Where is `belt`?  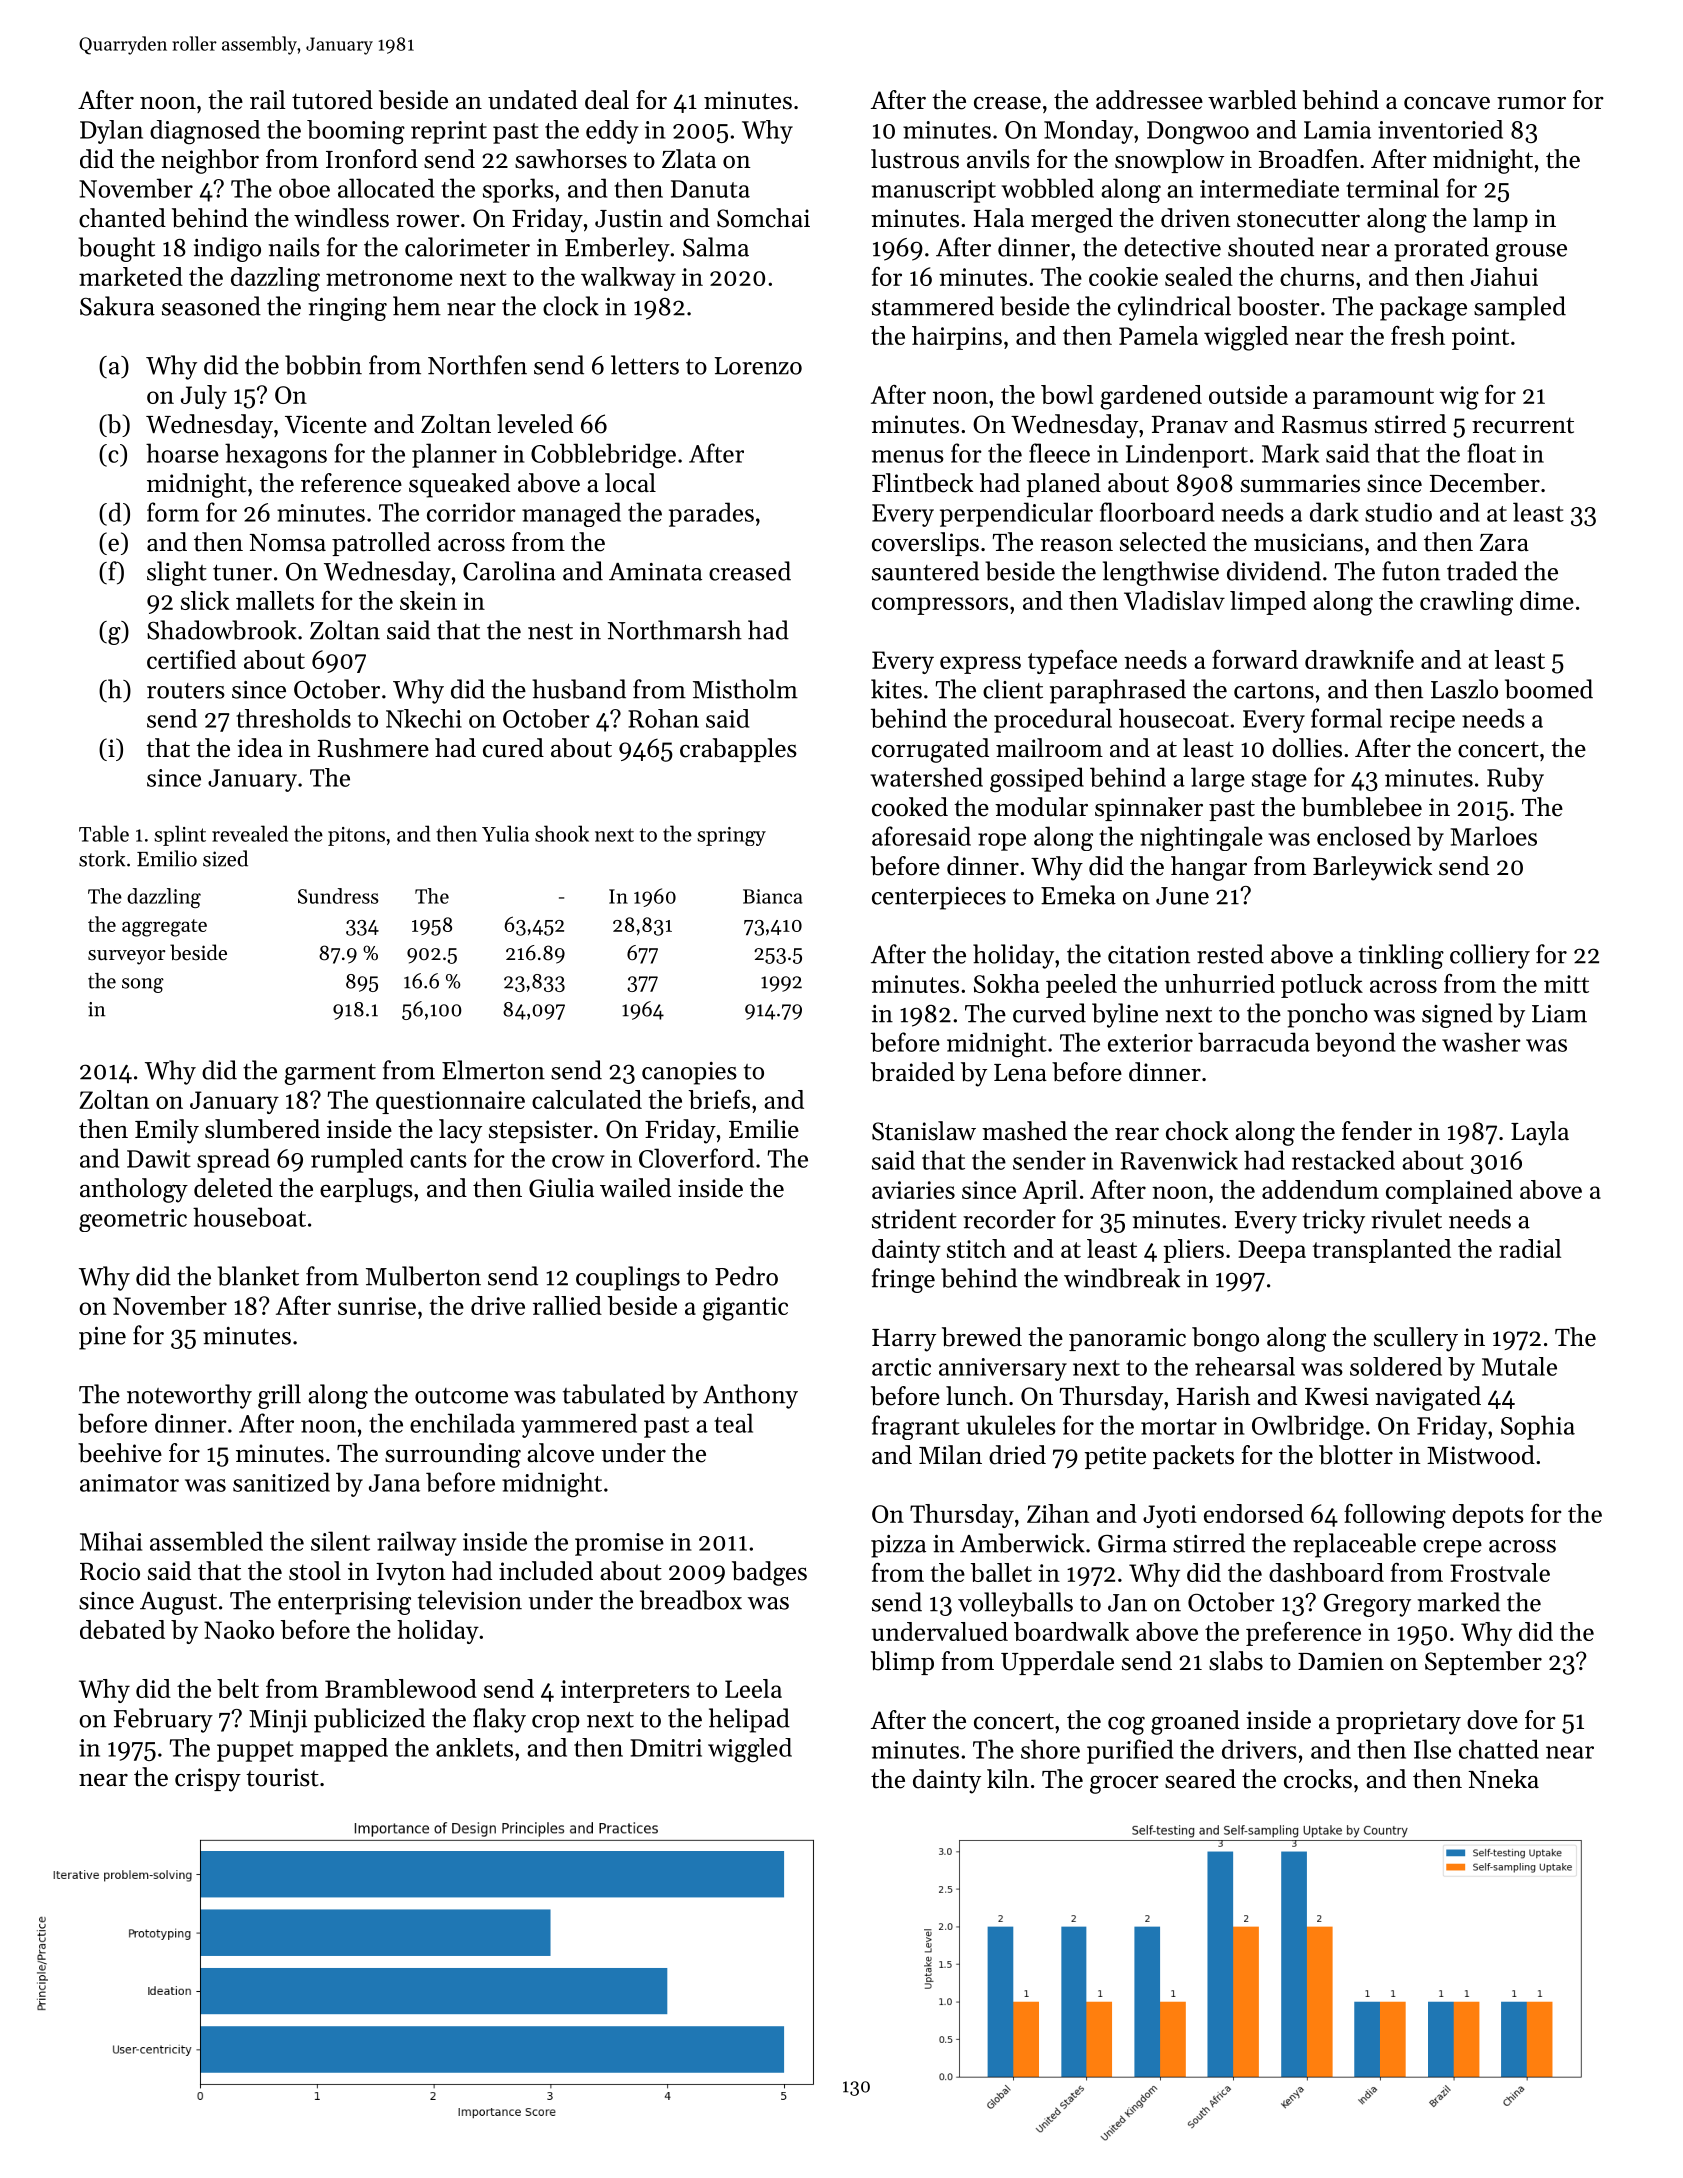
belt is located at coordinates (238, 1688).
